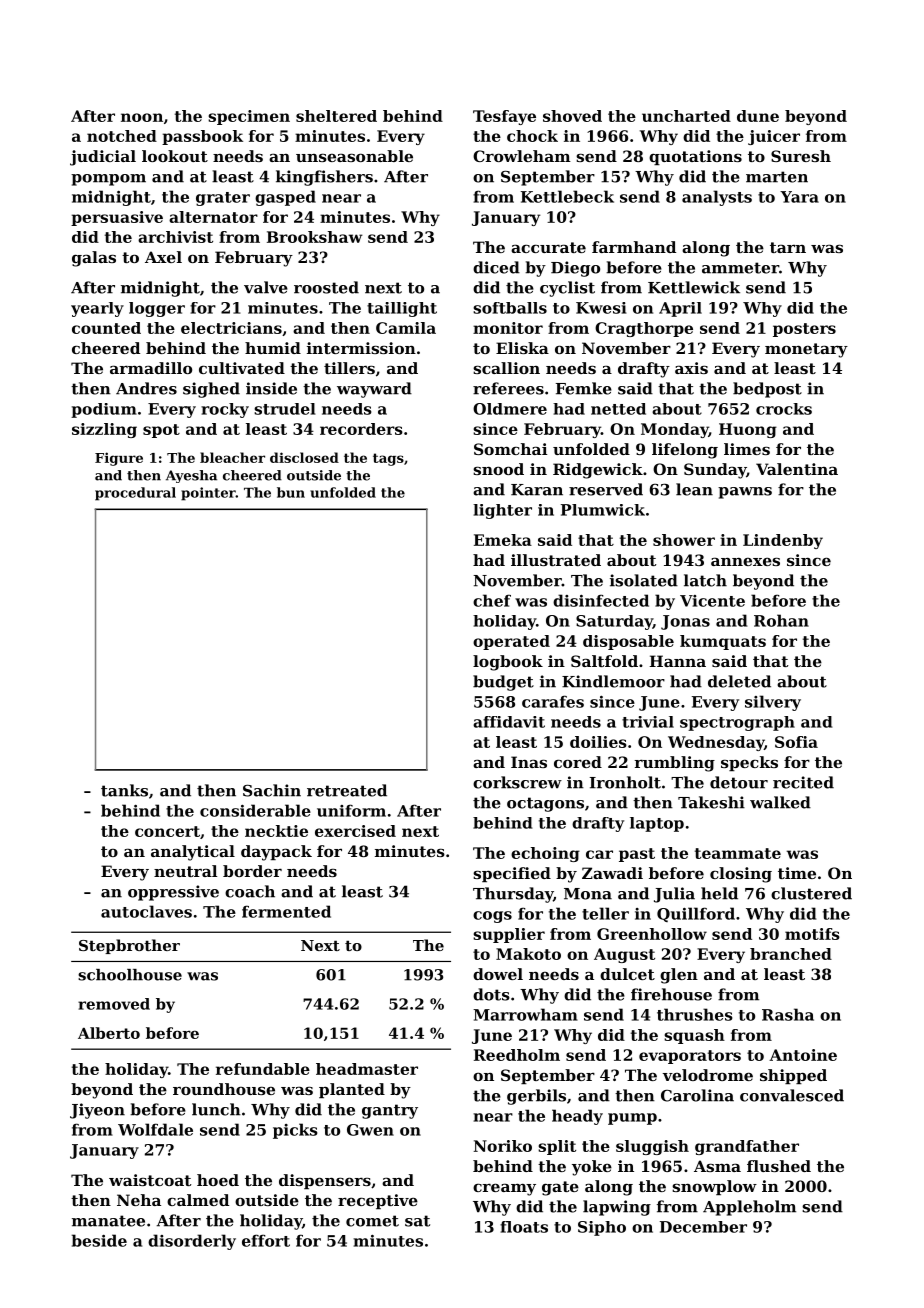 Image resolution: width=924 pixels, height=1308 pixels. I want to click on Oldmere, so click(510, 409).
